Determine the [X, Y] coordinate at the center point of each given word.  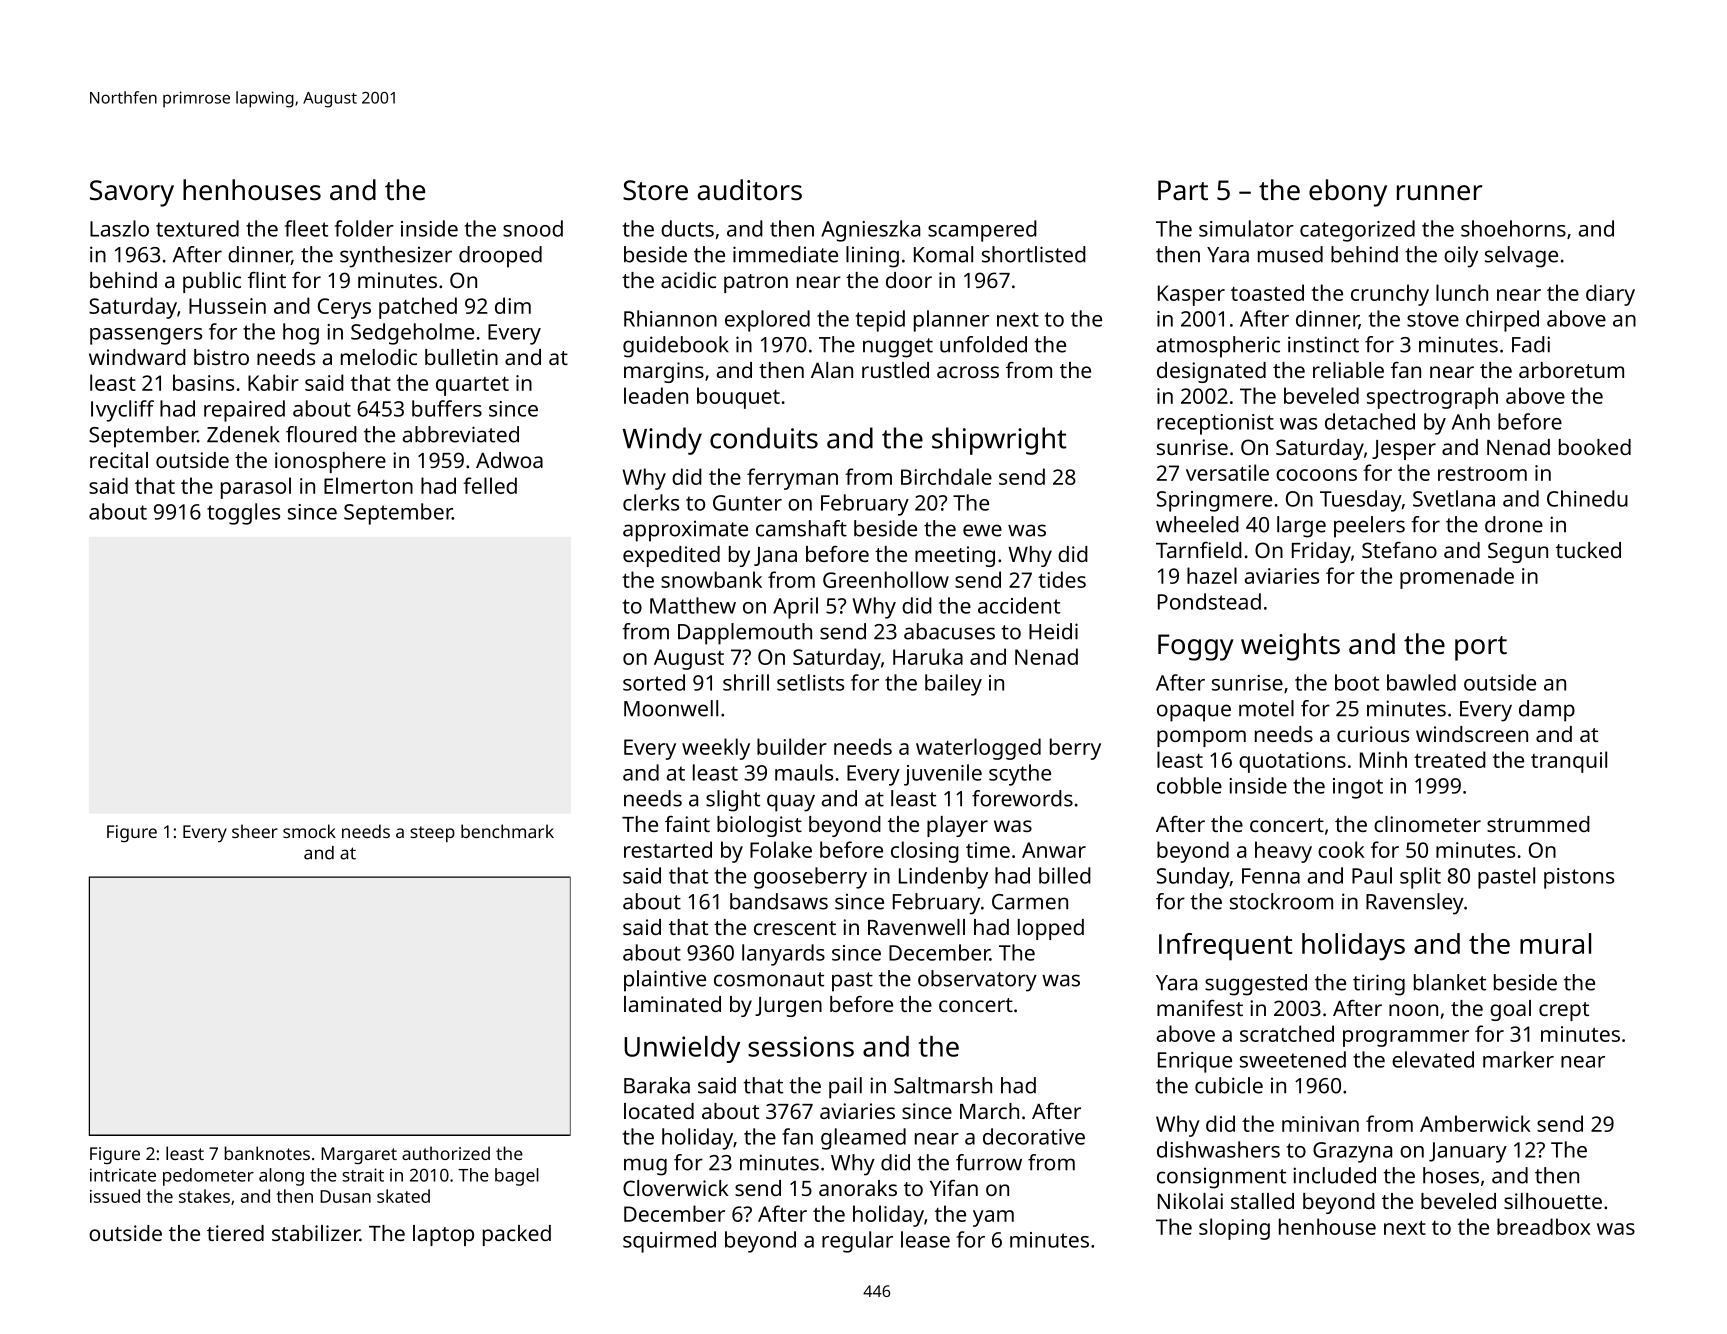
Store [655, 190]
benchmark [507, 831]
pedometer [208, 1177]
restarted [668, 849]
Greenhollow [886, 579]
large [1301, 527]
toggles [243, 514]
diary [1610, 295]
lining [872, 257]
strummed [1538, 824]
